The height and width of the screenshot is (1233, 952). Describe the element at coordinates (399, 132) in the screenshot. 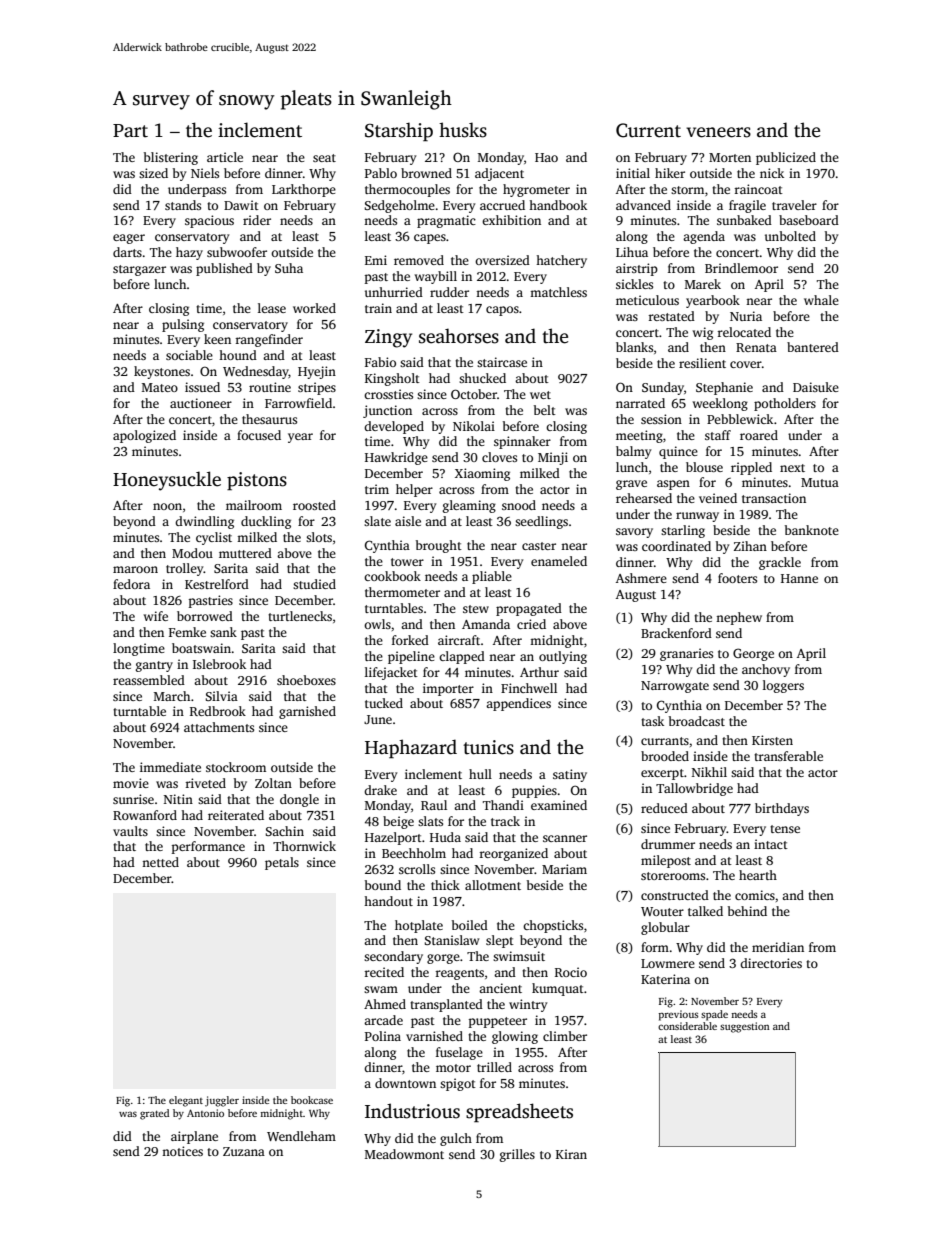

I see `Starship` at that location.
